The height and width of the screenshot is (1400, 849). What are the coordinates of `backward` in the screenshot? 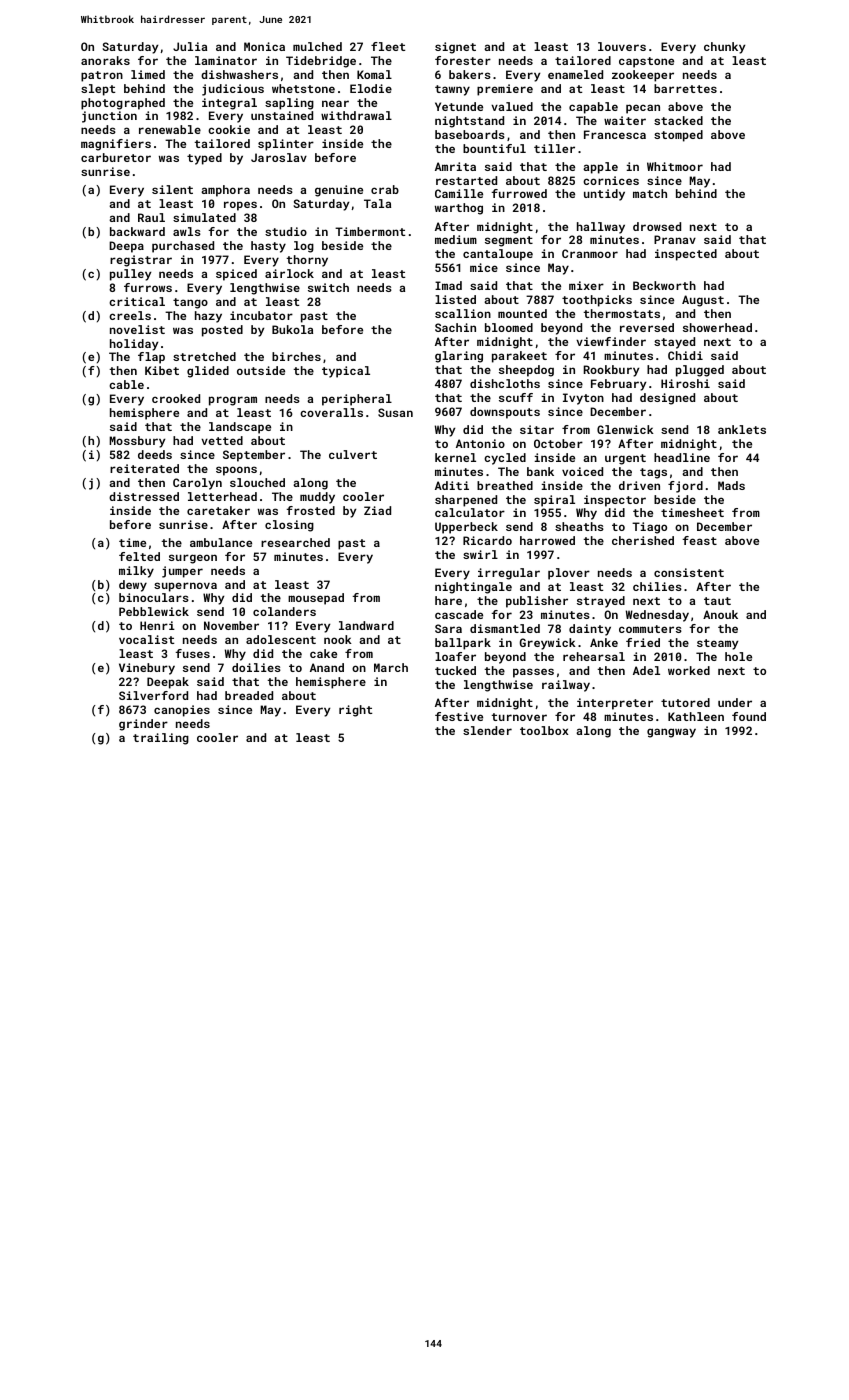 It's located at (137, 231).
